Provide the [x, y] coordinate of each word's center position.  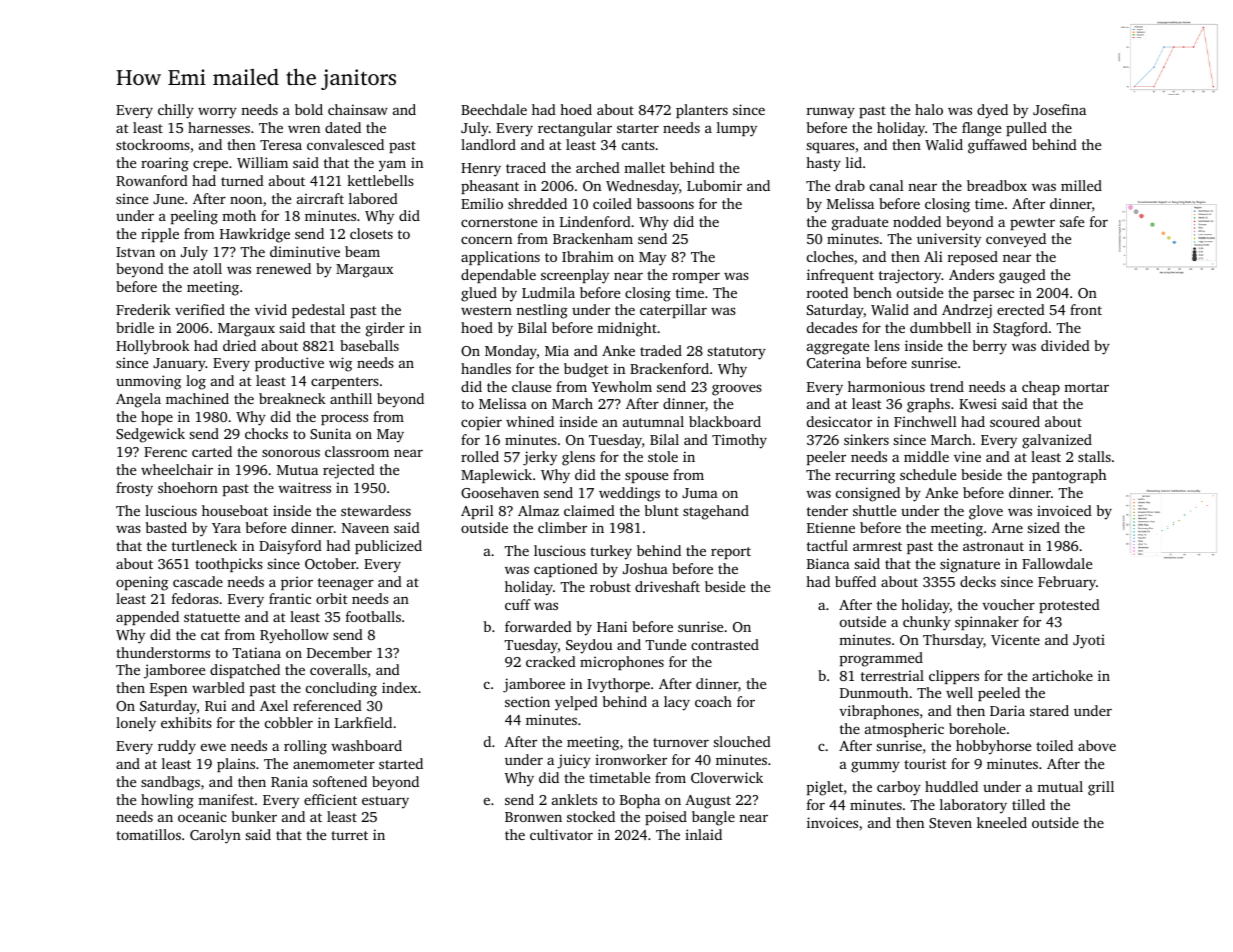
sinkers [866, 439]
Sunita [330, 433]
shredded [537, 203]
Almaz [538, 510]
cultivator [561, 834]
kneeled [1002, 822]
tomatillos [148, 834]
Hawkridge [255, 235]
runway [831, 113]
